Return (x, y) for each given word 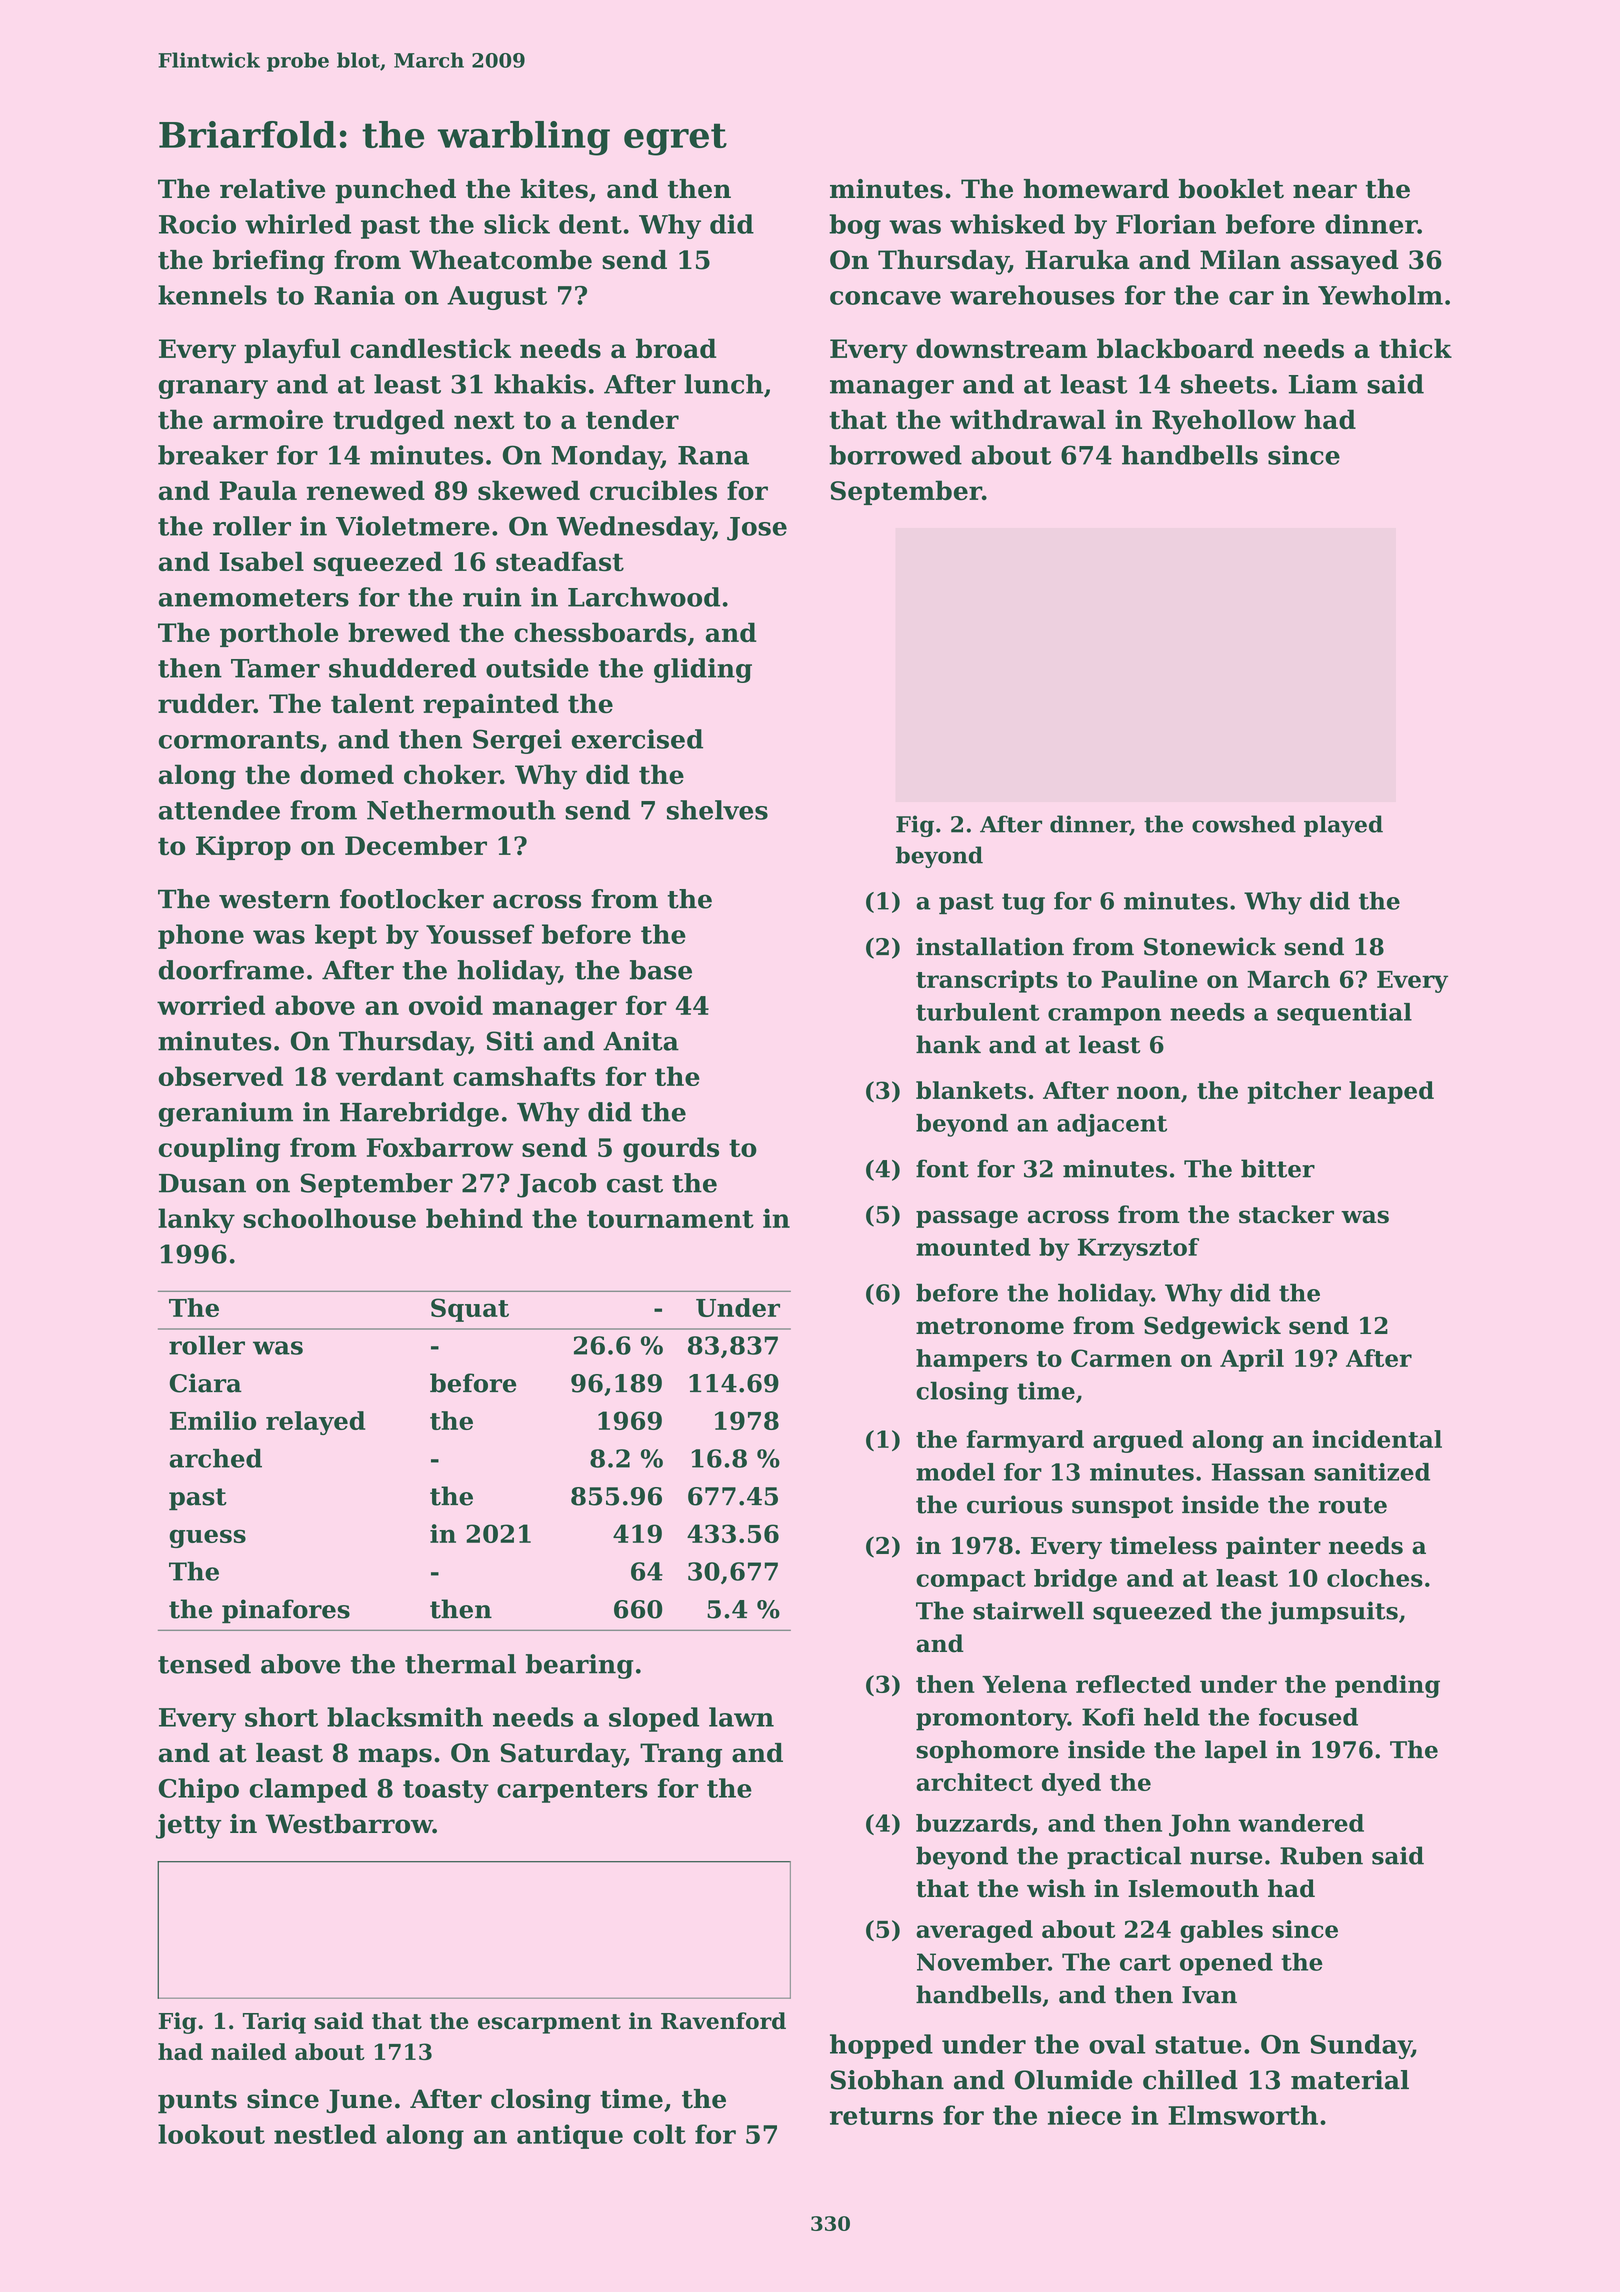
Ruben (1321, 1855)
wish (1056, 1888)
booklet (1231, 189)
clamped (308, 1790)
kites (554, 189)
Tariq (274, 2023)
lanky (196, 1221)
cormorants (239, 740)
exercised (637, 739)
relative (272, 189)
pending (1387, 1686)
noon (1149, 1092)
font (942, 1168)
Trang (681, 1755)
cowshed (1244, 824)
